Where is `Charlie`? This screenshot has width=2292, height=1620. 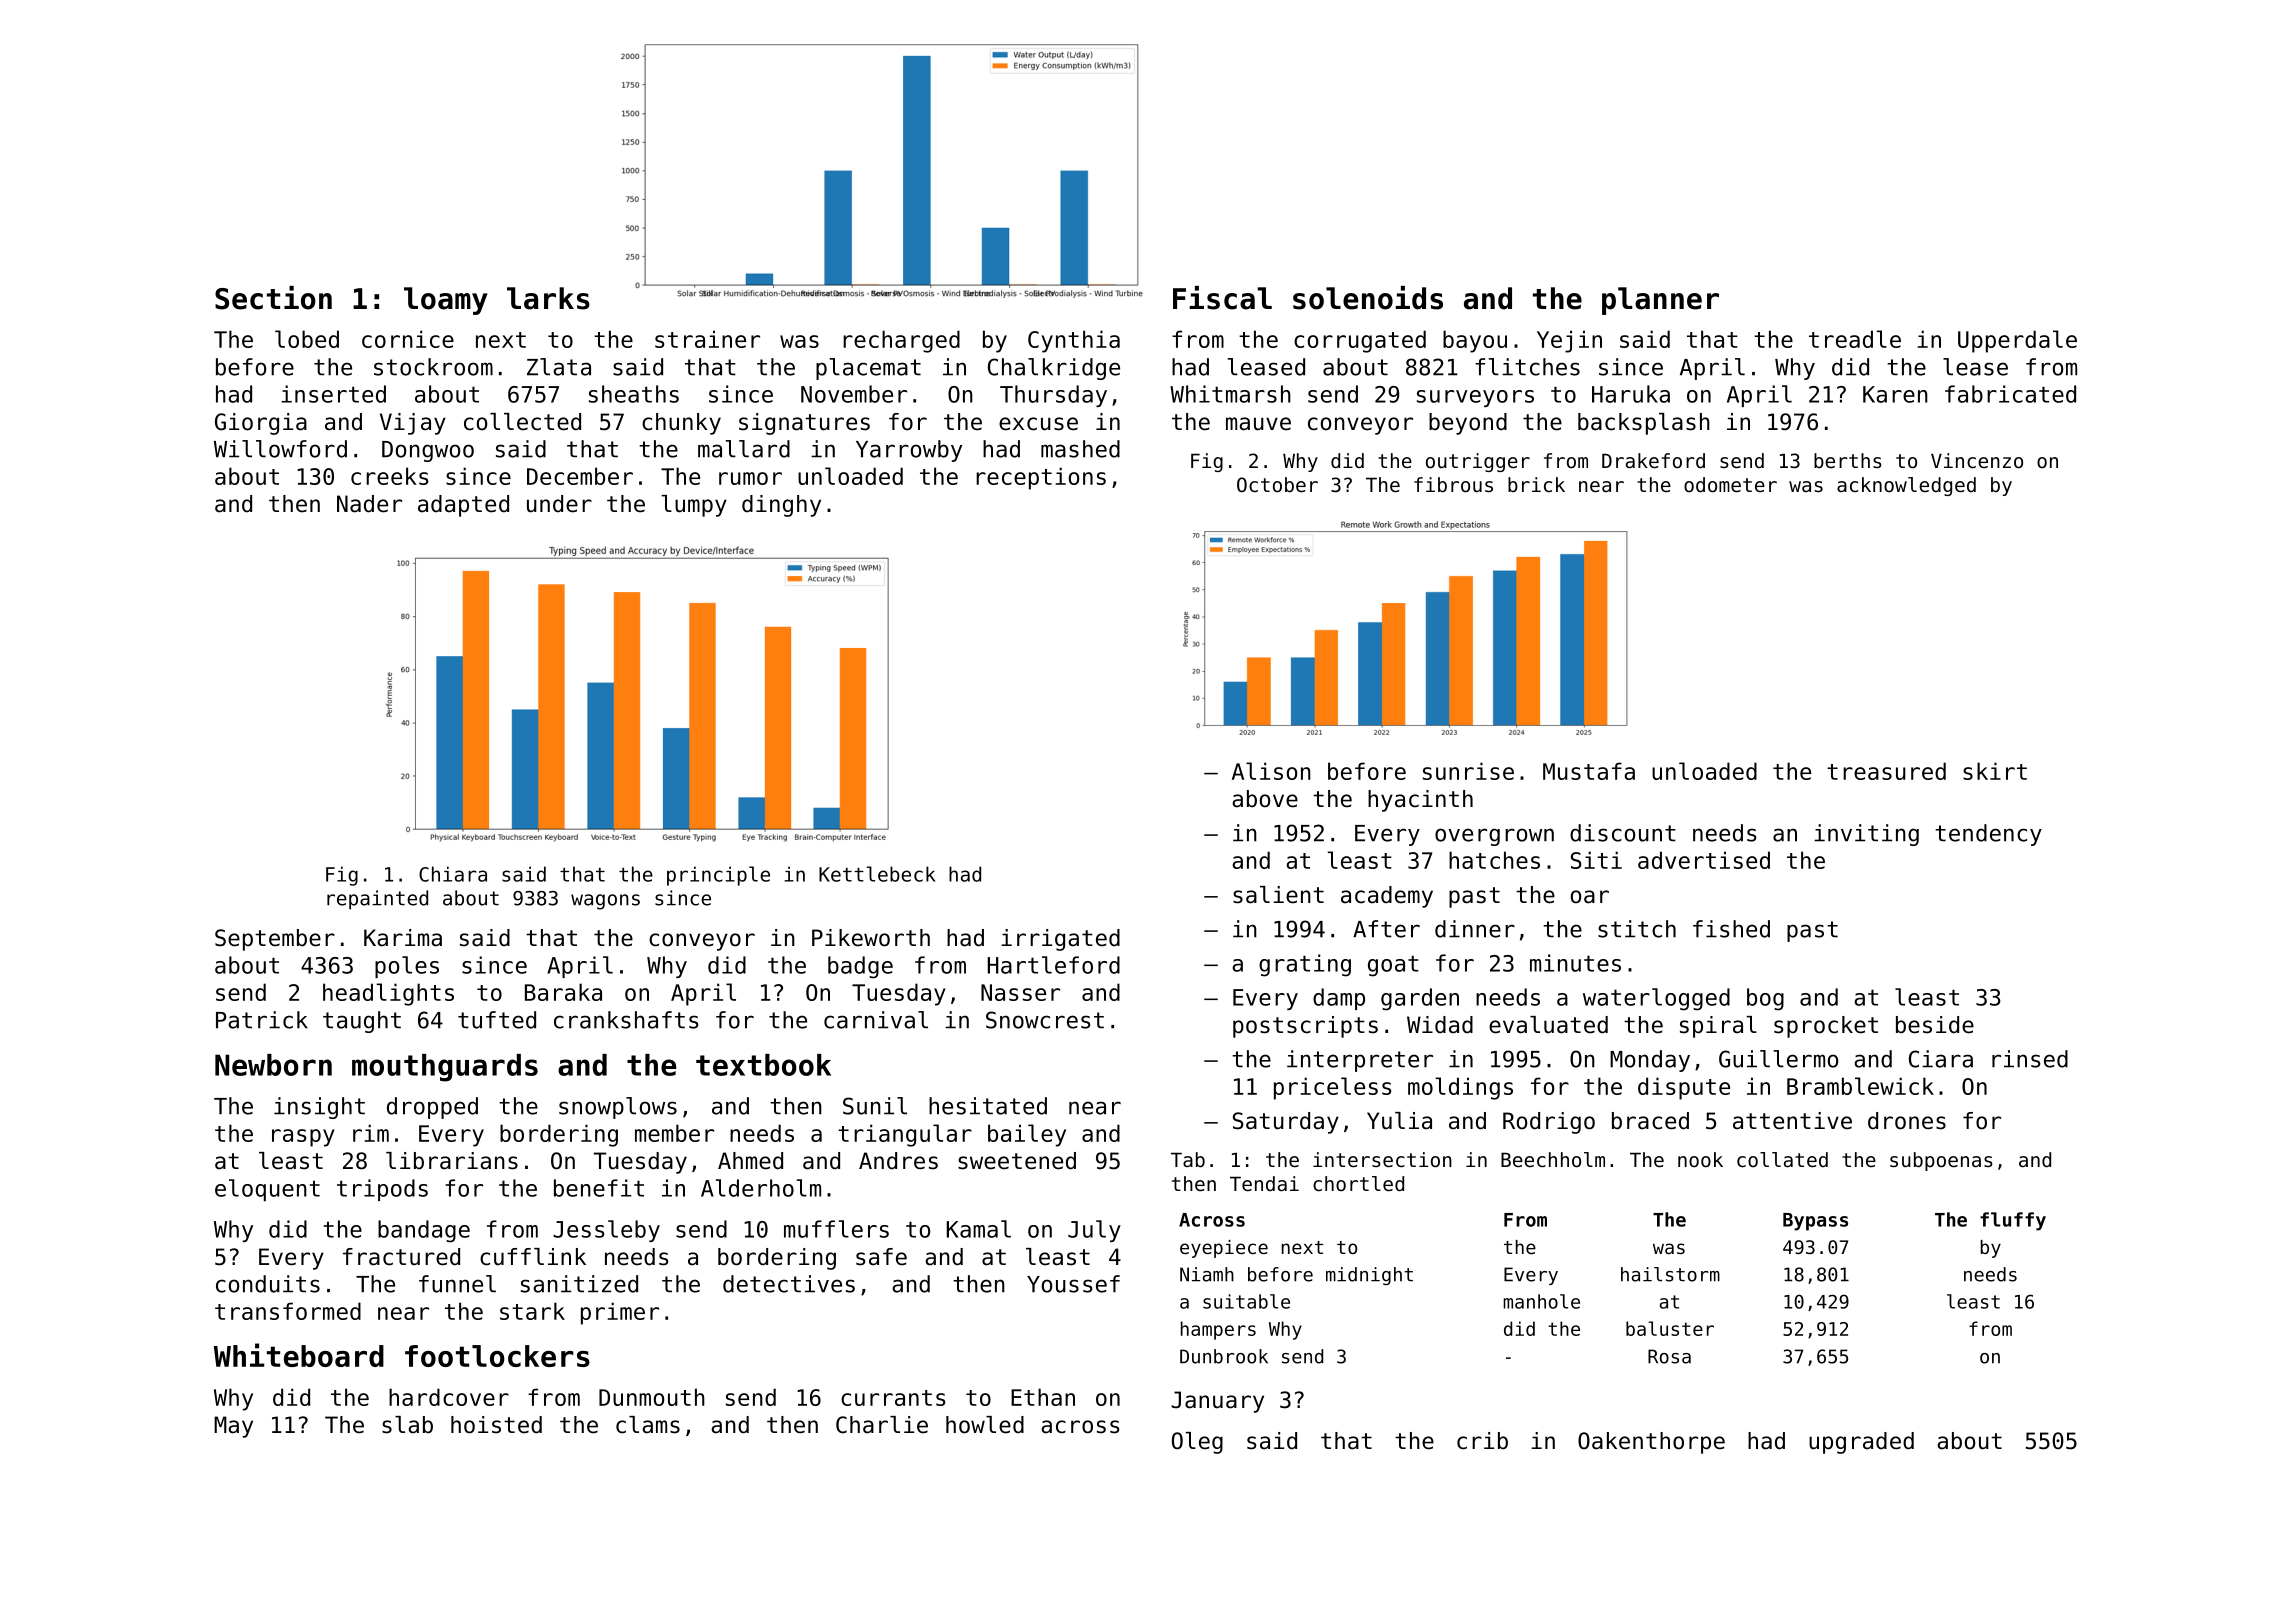
Charlie is located at coordinates (882, 1425).
